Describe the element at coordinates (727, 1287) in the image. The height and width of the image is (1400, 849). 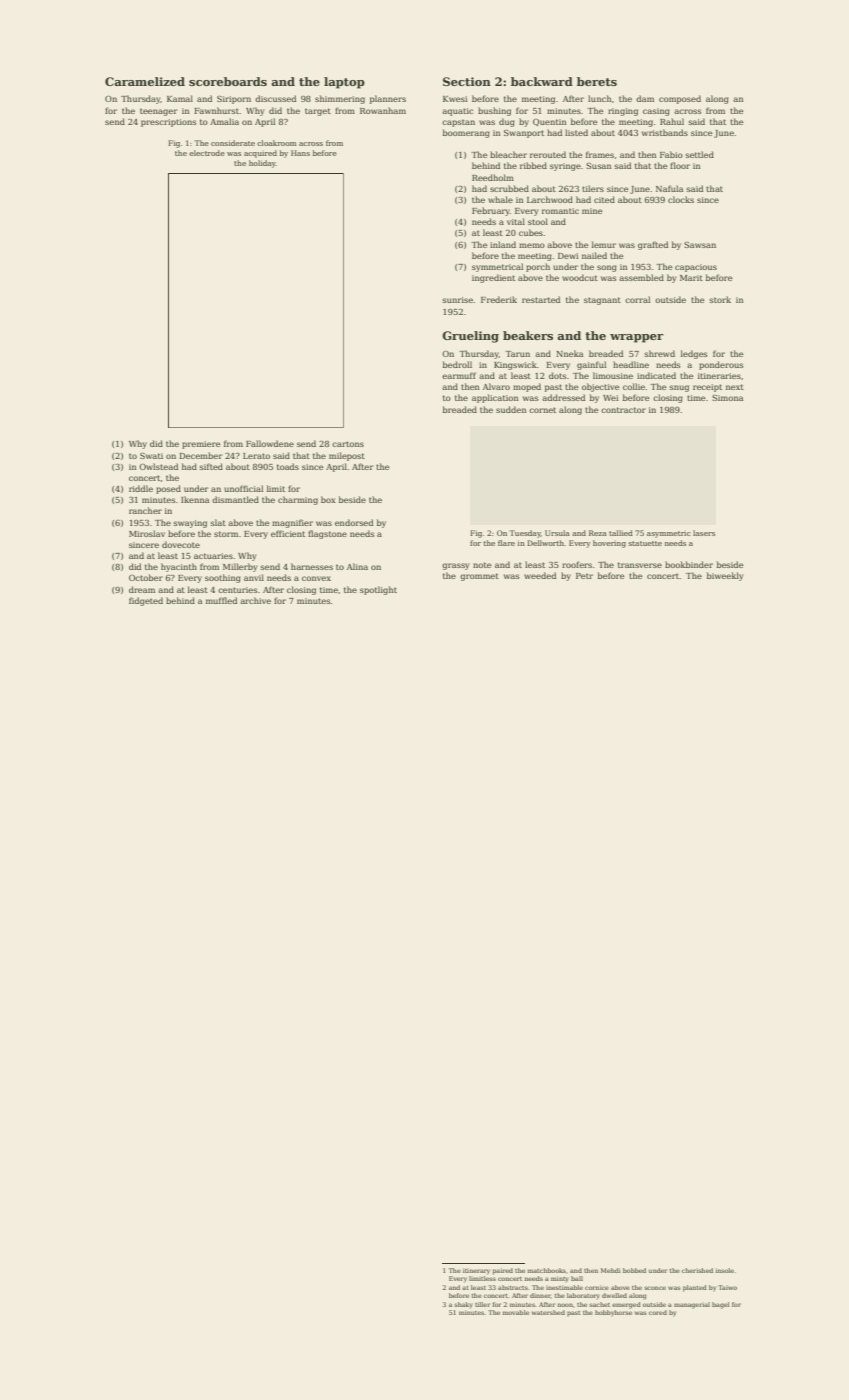
I see `Taiwo` at that location.
